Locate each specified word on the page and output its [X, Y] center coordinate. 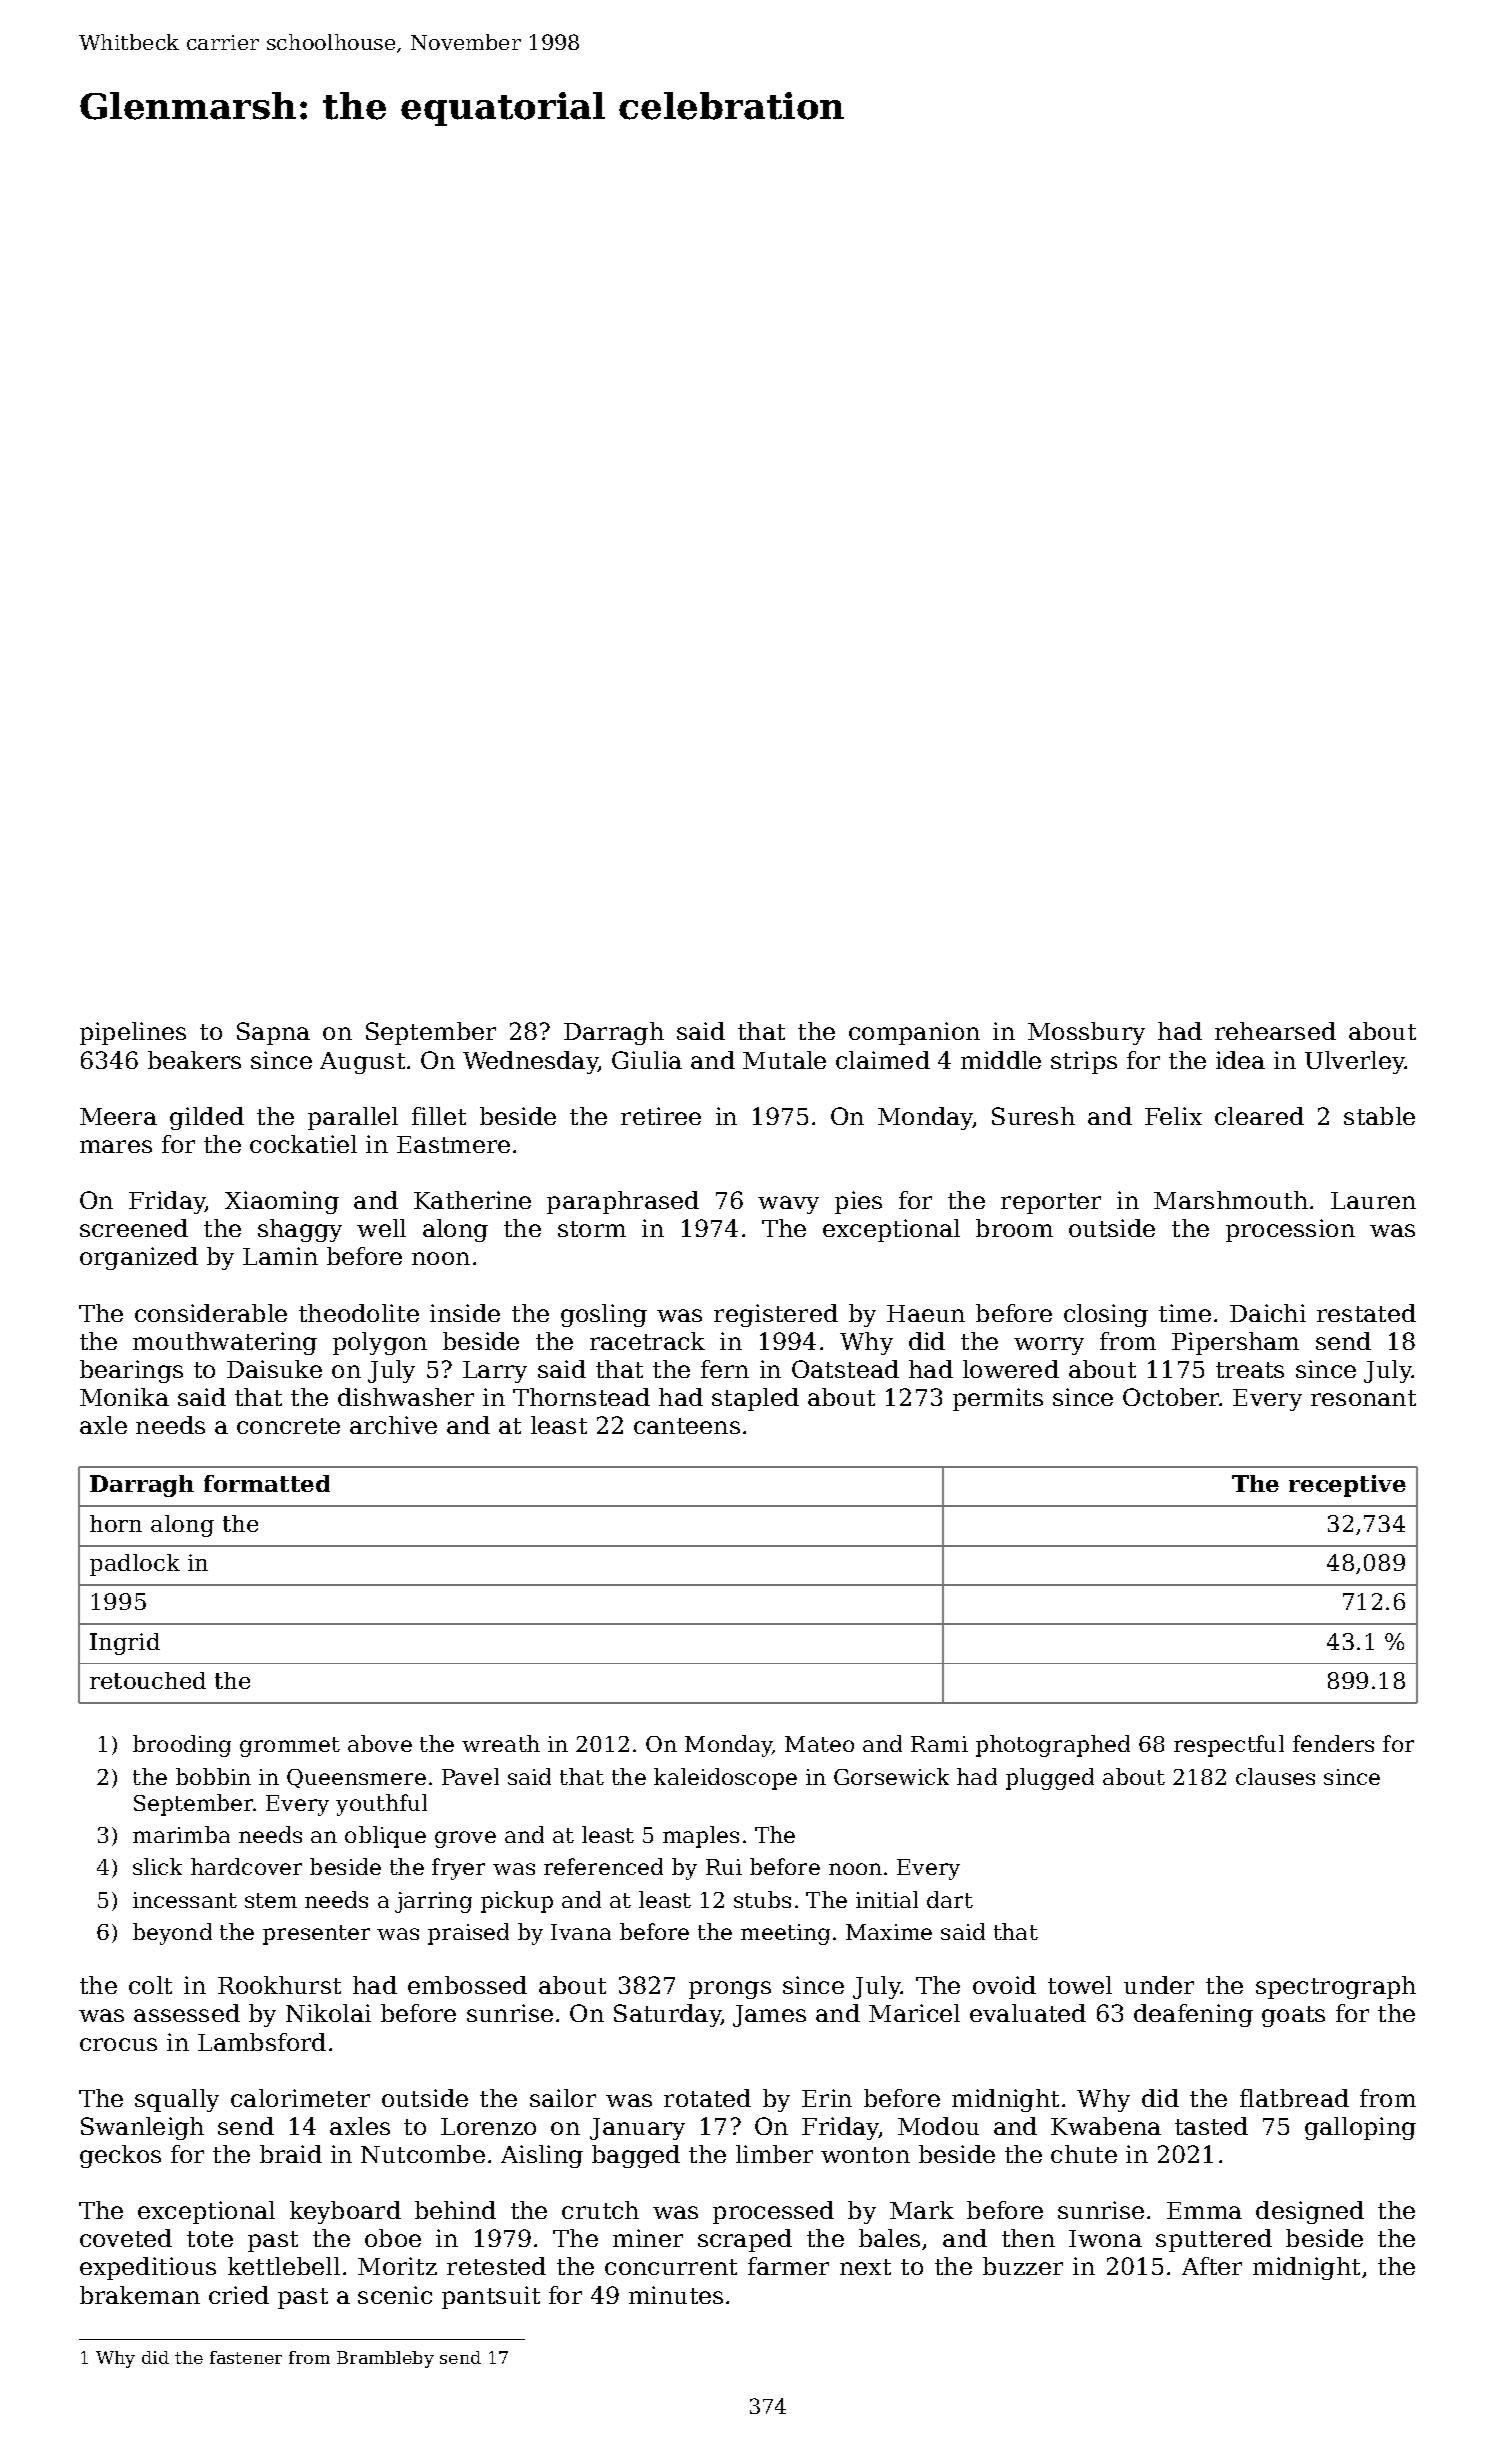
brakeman [140, 2295]
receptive [1347, 1486]
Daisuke [274, 1369]
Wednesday [530, 1062]
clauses [1275, 1776]
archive [393, 1425]
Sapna [273, 1033]
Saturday [667, 2015]
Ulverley [1355, 1062]
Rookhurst [279, 1985]
